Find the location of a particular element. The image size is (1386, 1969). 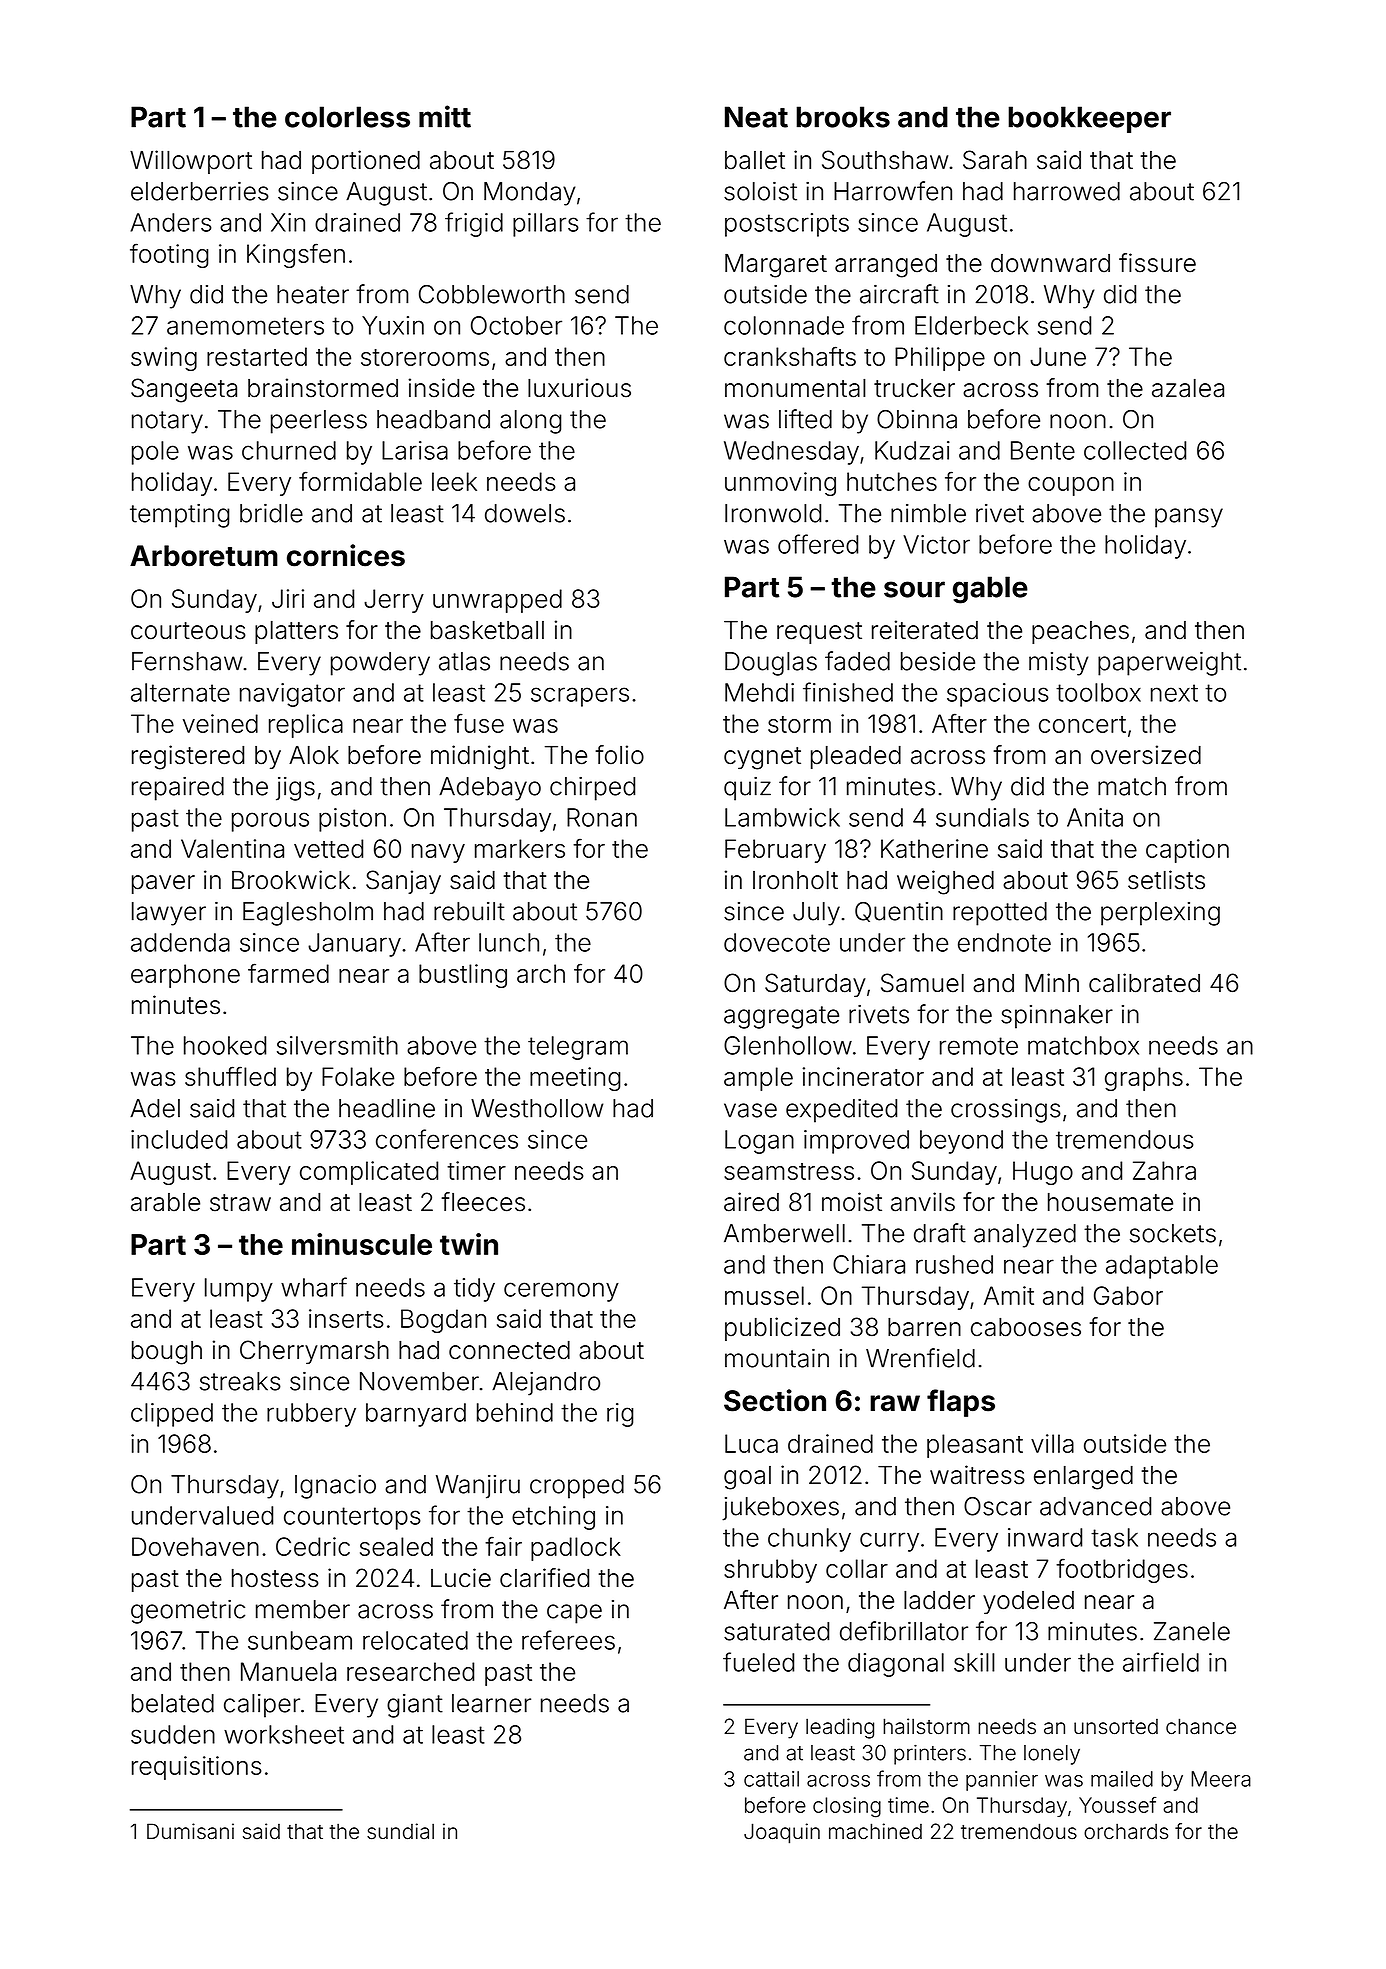

bridle is located at coordinates (271, 513).
